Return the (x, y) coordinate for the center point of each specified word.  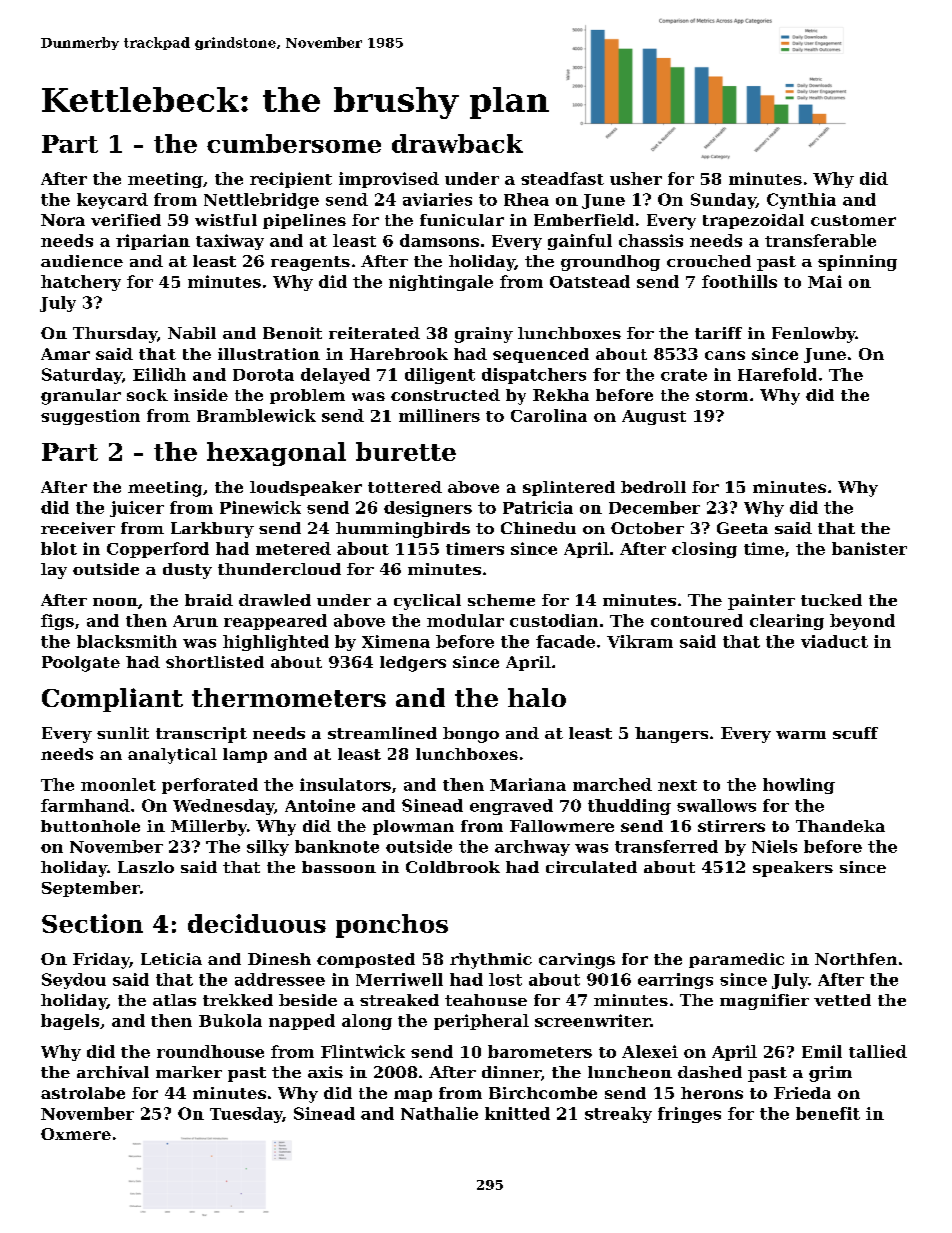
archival (113, 1072)
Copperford (158, 550)
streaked (399, 1000)
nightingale (441, 283)
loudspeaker (306, 488)
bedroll (653, 487)
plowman (413, 827)
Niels (774, 846)
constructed (445, 395)
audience (82, 261)
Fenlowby (814, 335)
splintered (569, 488)
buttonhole (90, 826)
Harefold (777, 374)
